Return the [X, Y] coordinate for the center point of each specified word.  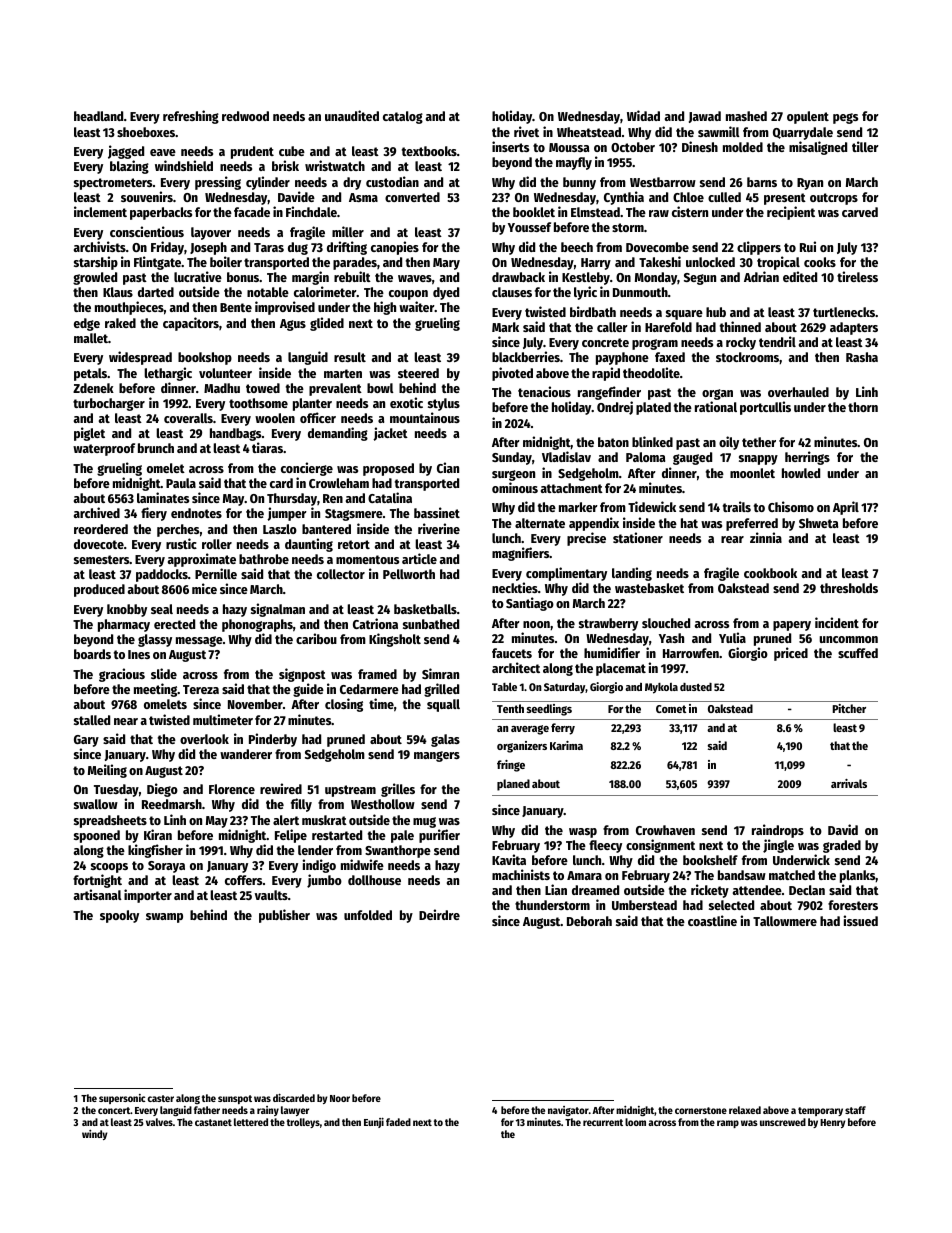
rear [732, 539]
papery [792, 626]
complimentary [566, 574]
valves [159, 1122]
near [126, 721]
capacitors [191, 324]
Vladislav [566, 457]
